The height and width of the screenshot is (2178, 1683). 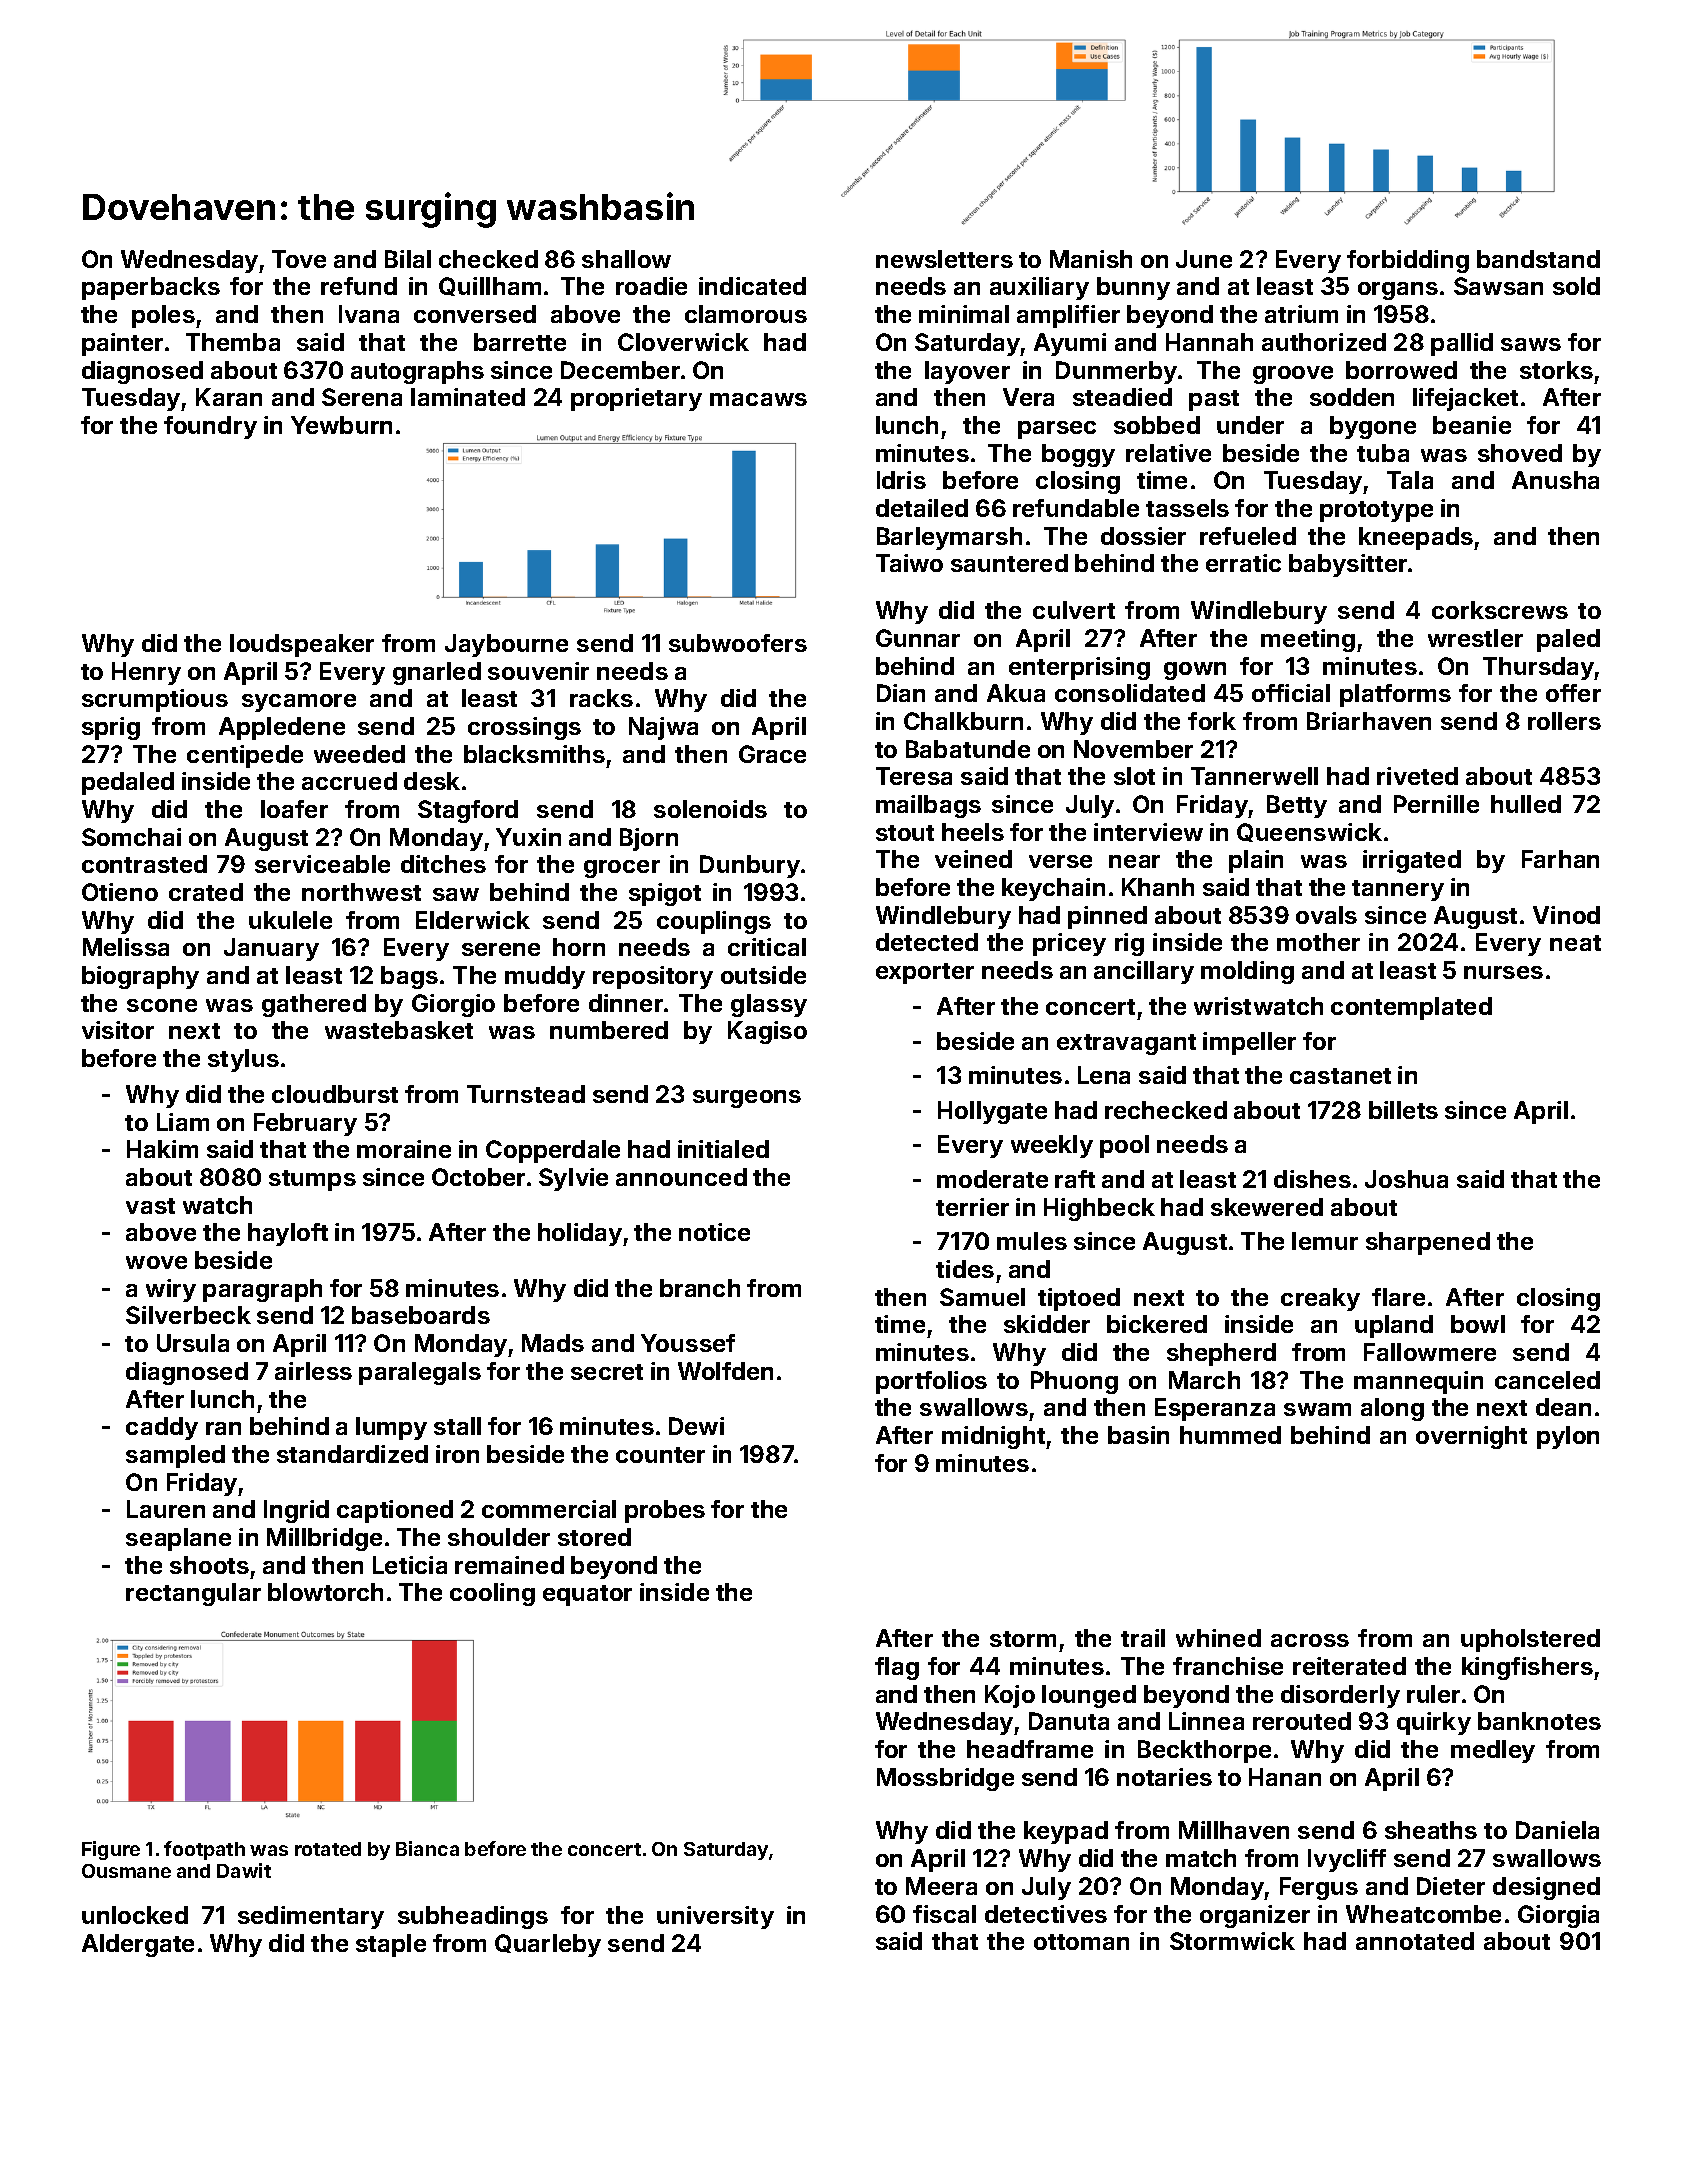 What do you see at coordinates (553, 1343) in the screenshot?
I see `Mads` at bounding box center [553, 1343].
